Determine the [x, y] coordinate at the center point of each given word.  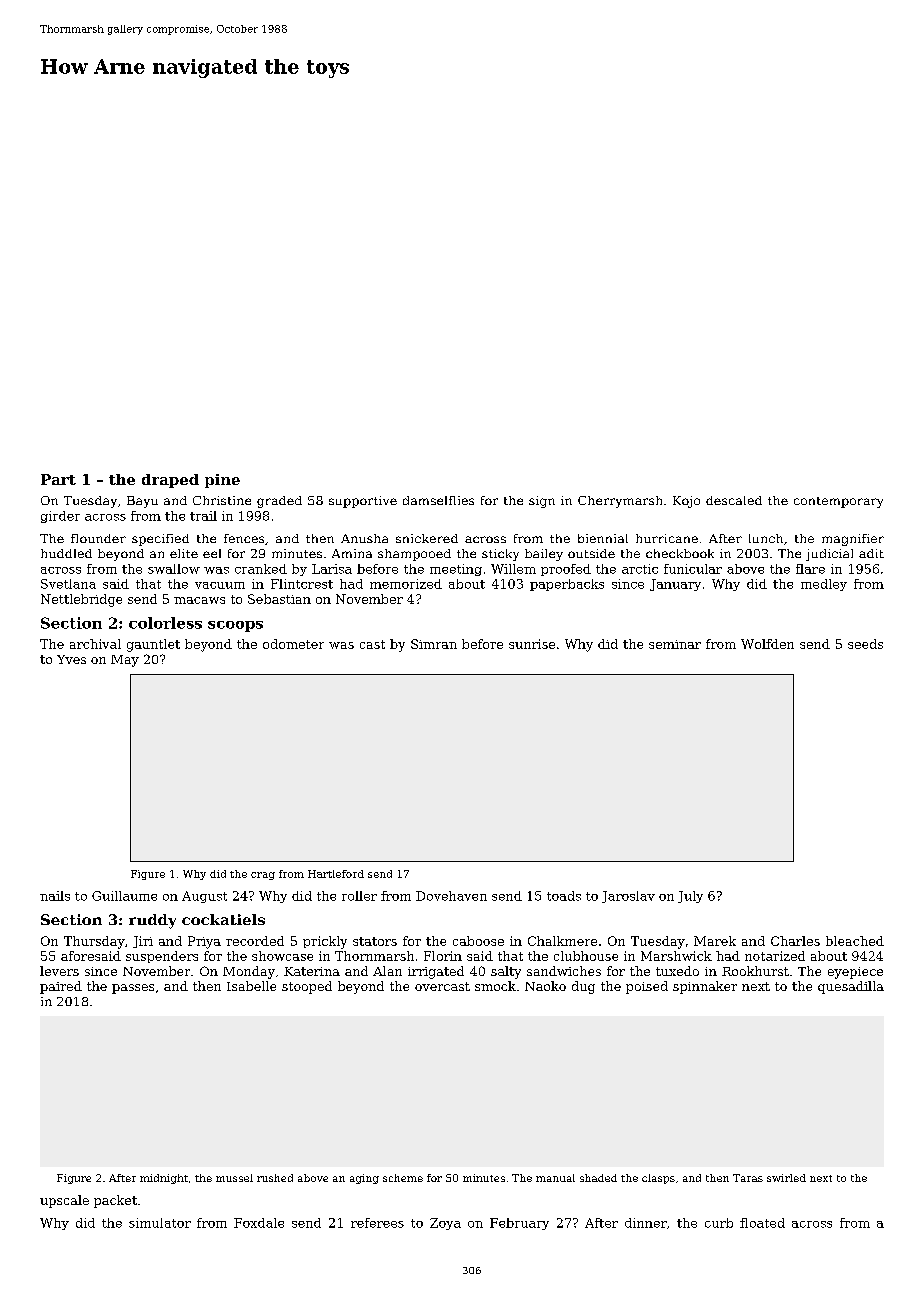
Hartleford [336, 874]
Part [58, 479]
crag [263, 876]
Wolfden [767, 644]
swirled [786, 1178]
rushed [275, 1178]
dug [583, 987]
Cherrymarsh [620, 502]
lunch [766, 538]
